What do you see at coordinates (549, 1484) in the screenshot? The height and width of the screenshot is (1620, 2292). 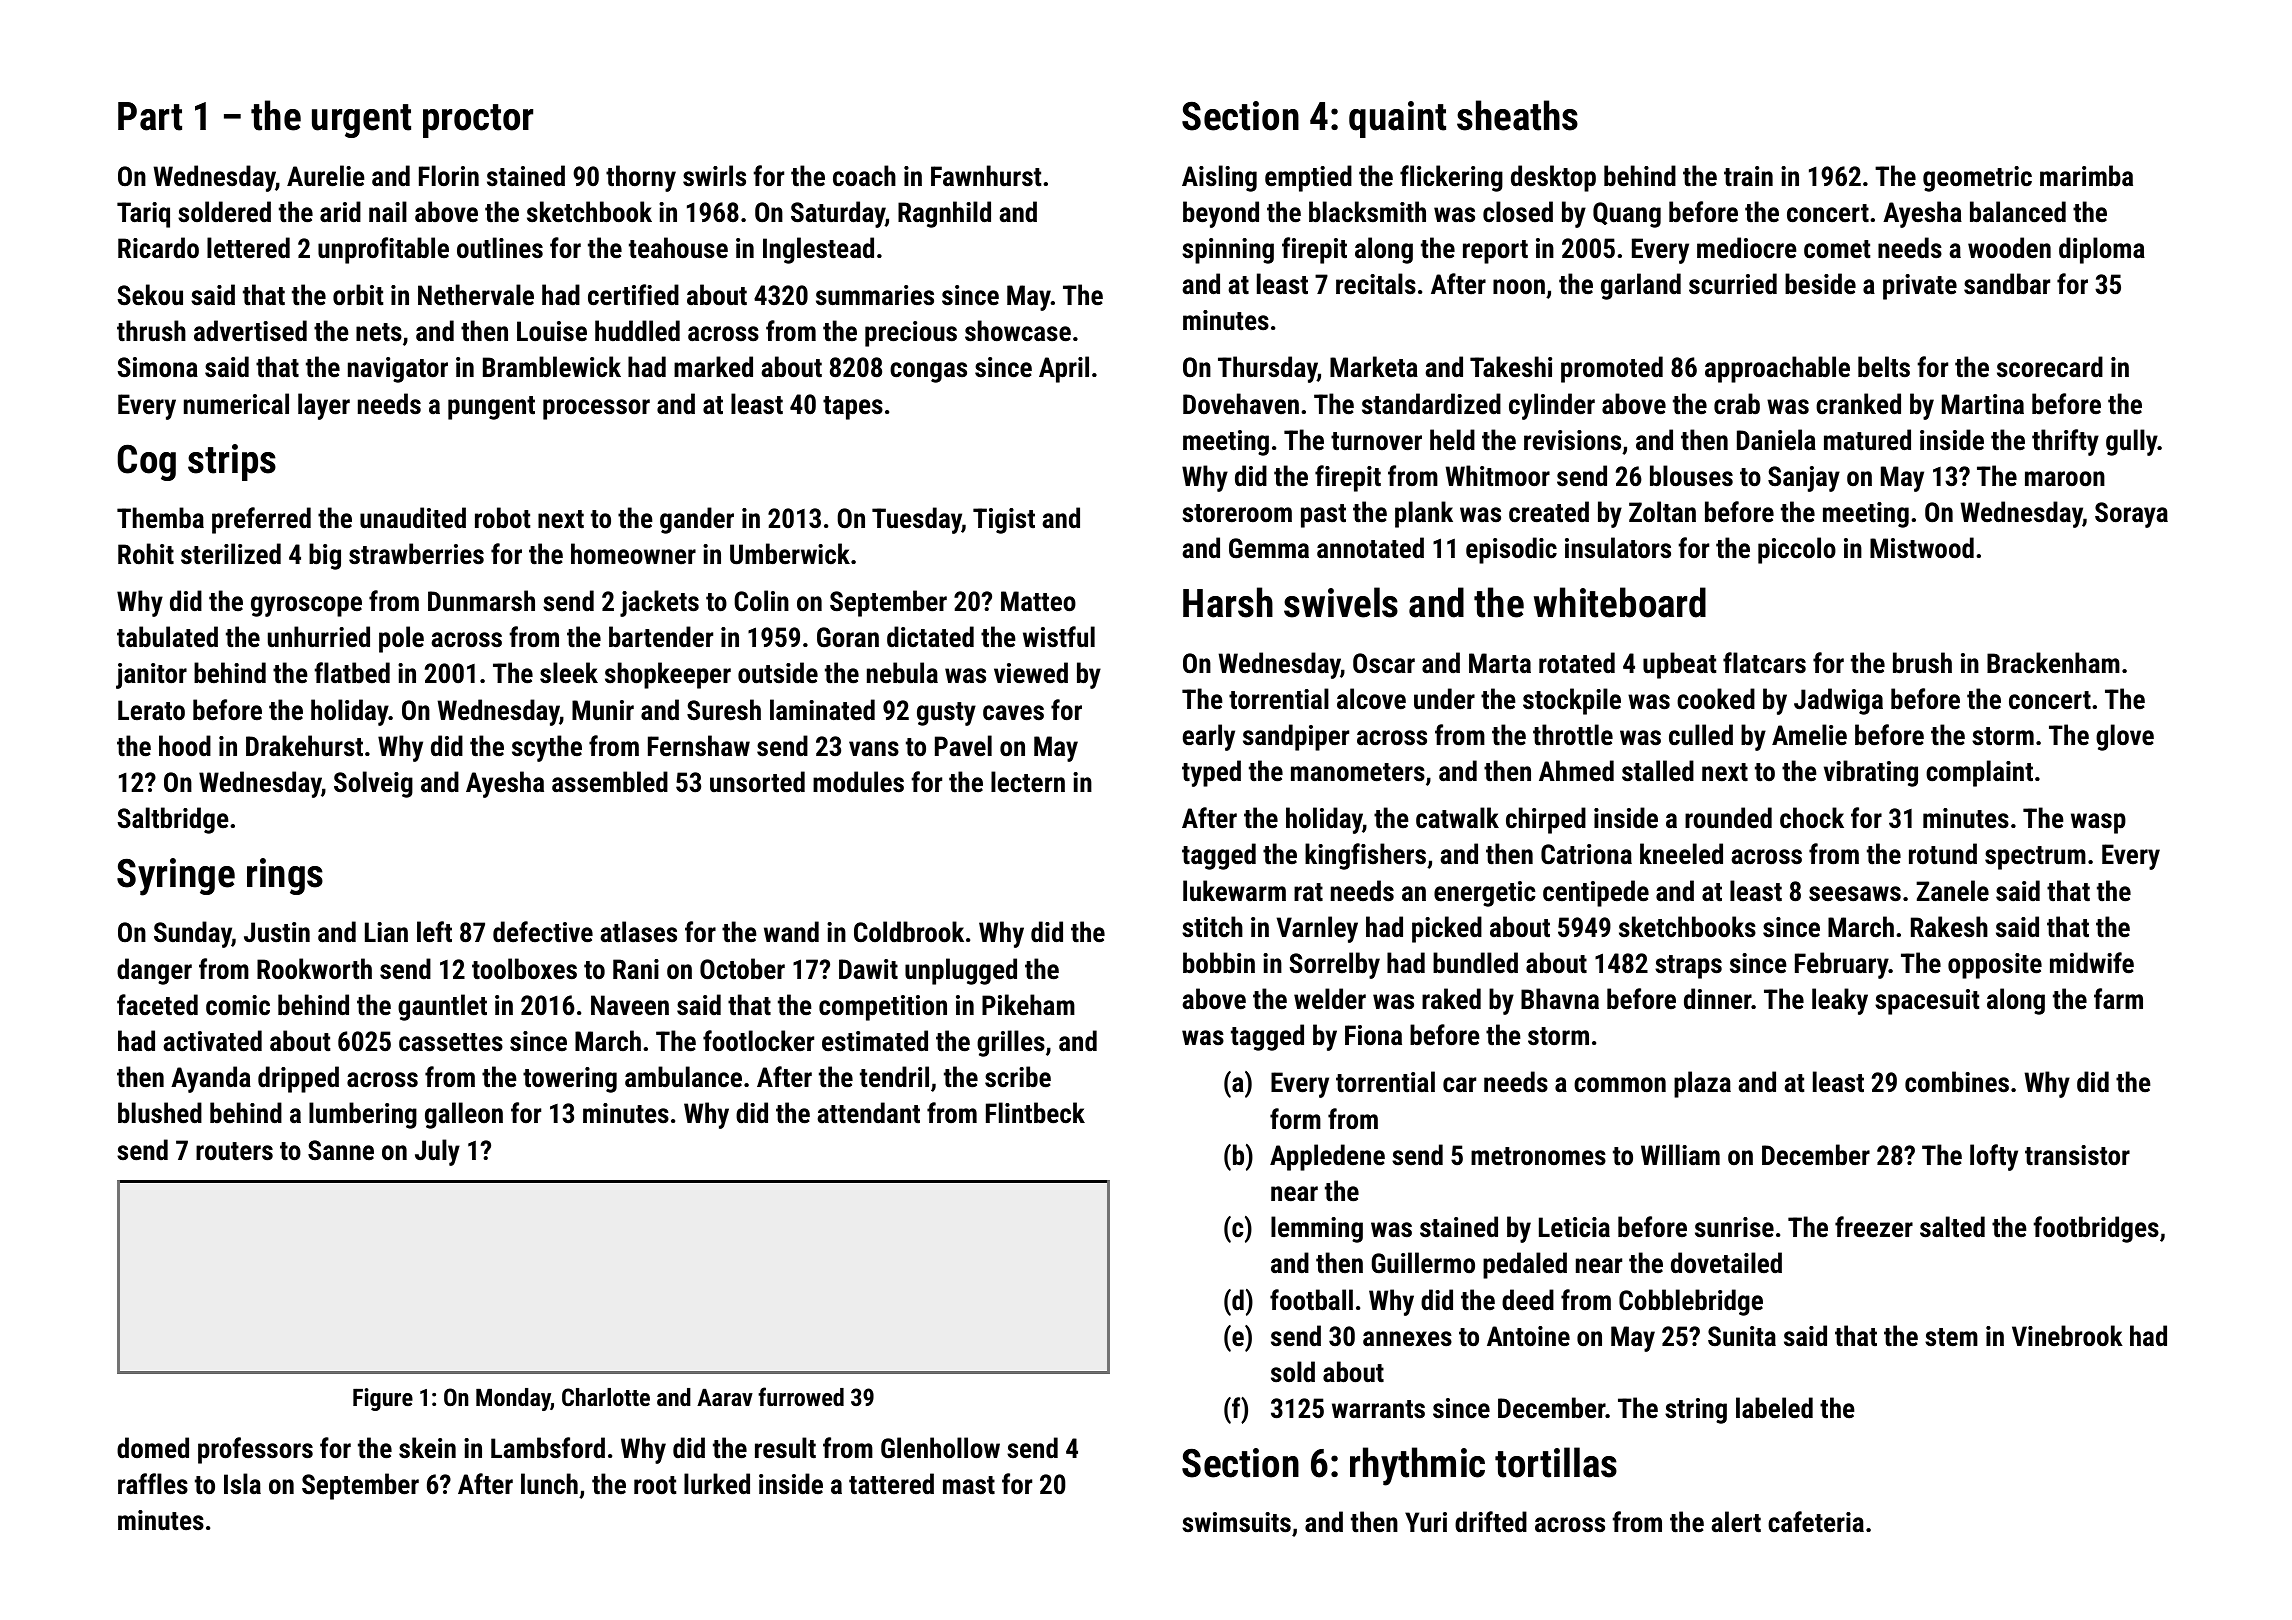 I see `lunch` at bounding box center [549, 1484].
